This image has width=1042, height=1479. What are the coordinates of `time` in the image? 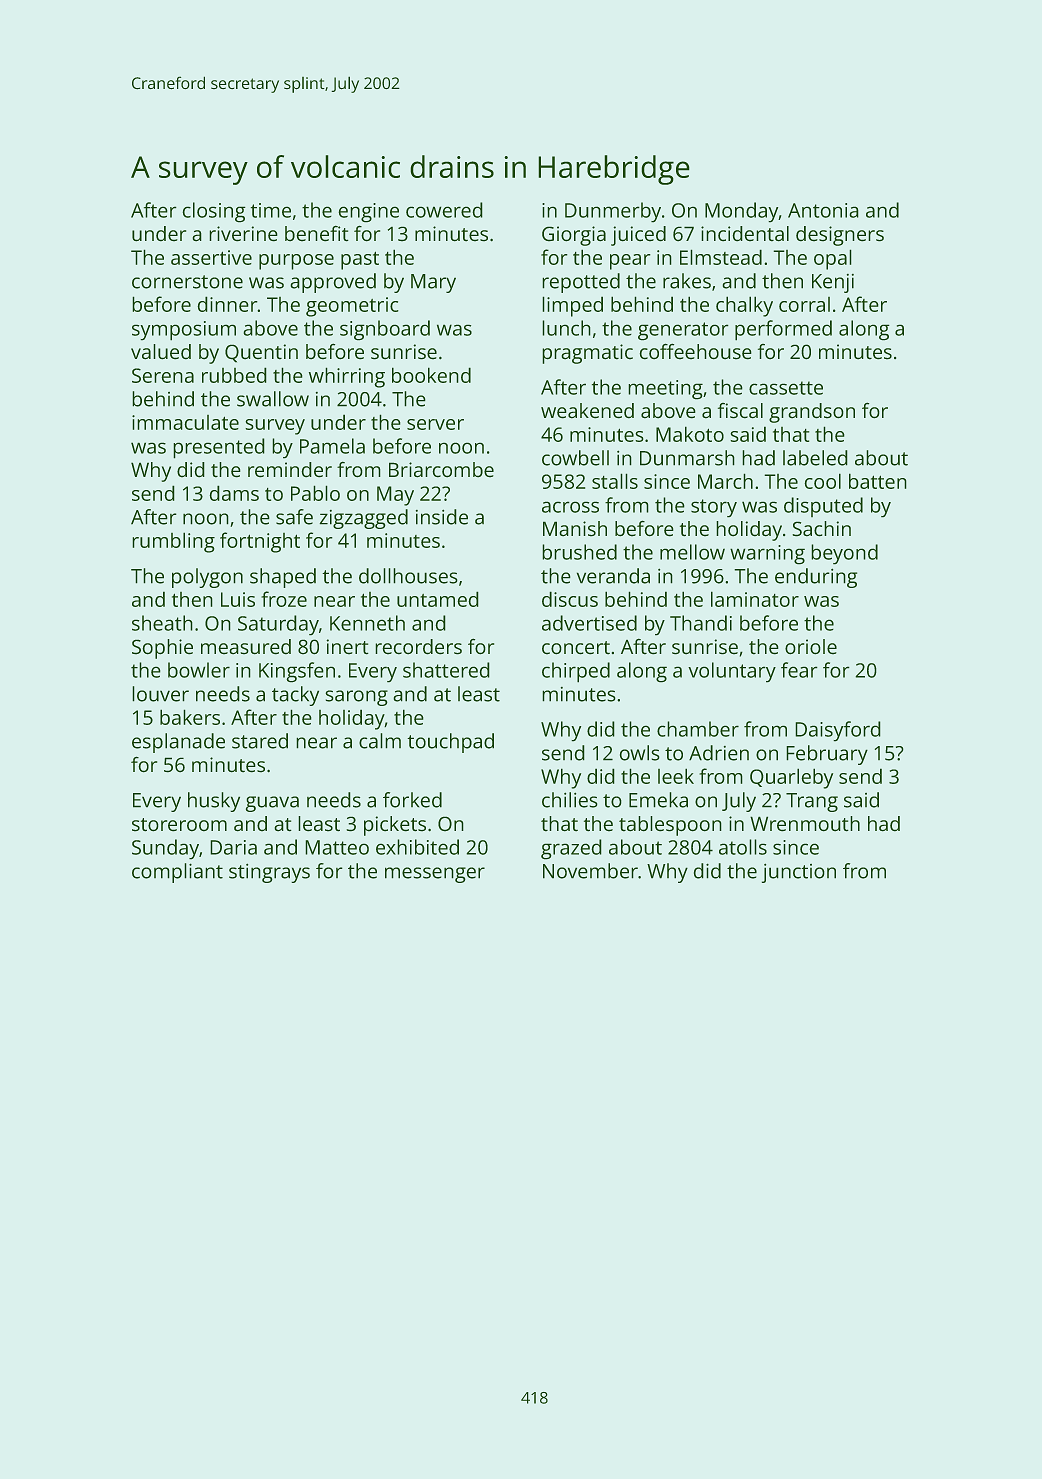 It's located at (271, 210).
